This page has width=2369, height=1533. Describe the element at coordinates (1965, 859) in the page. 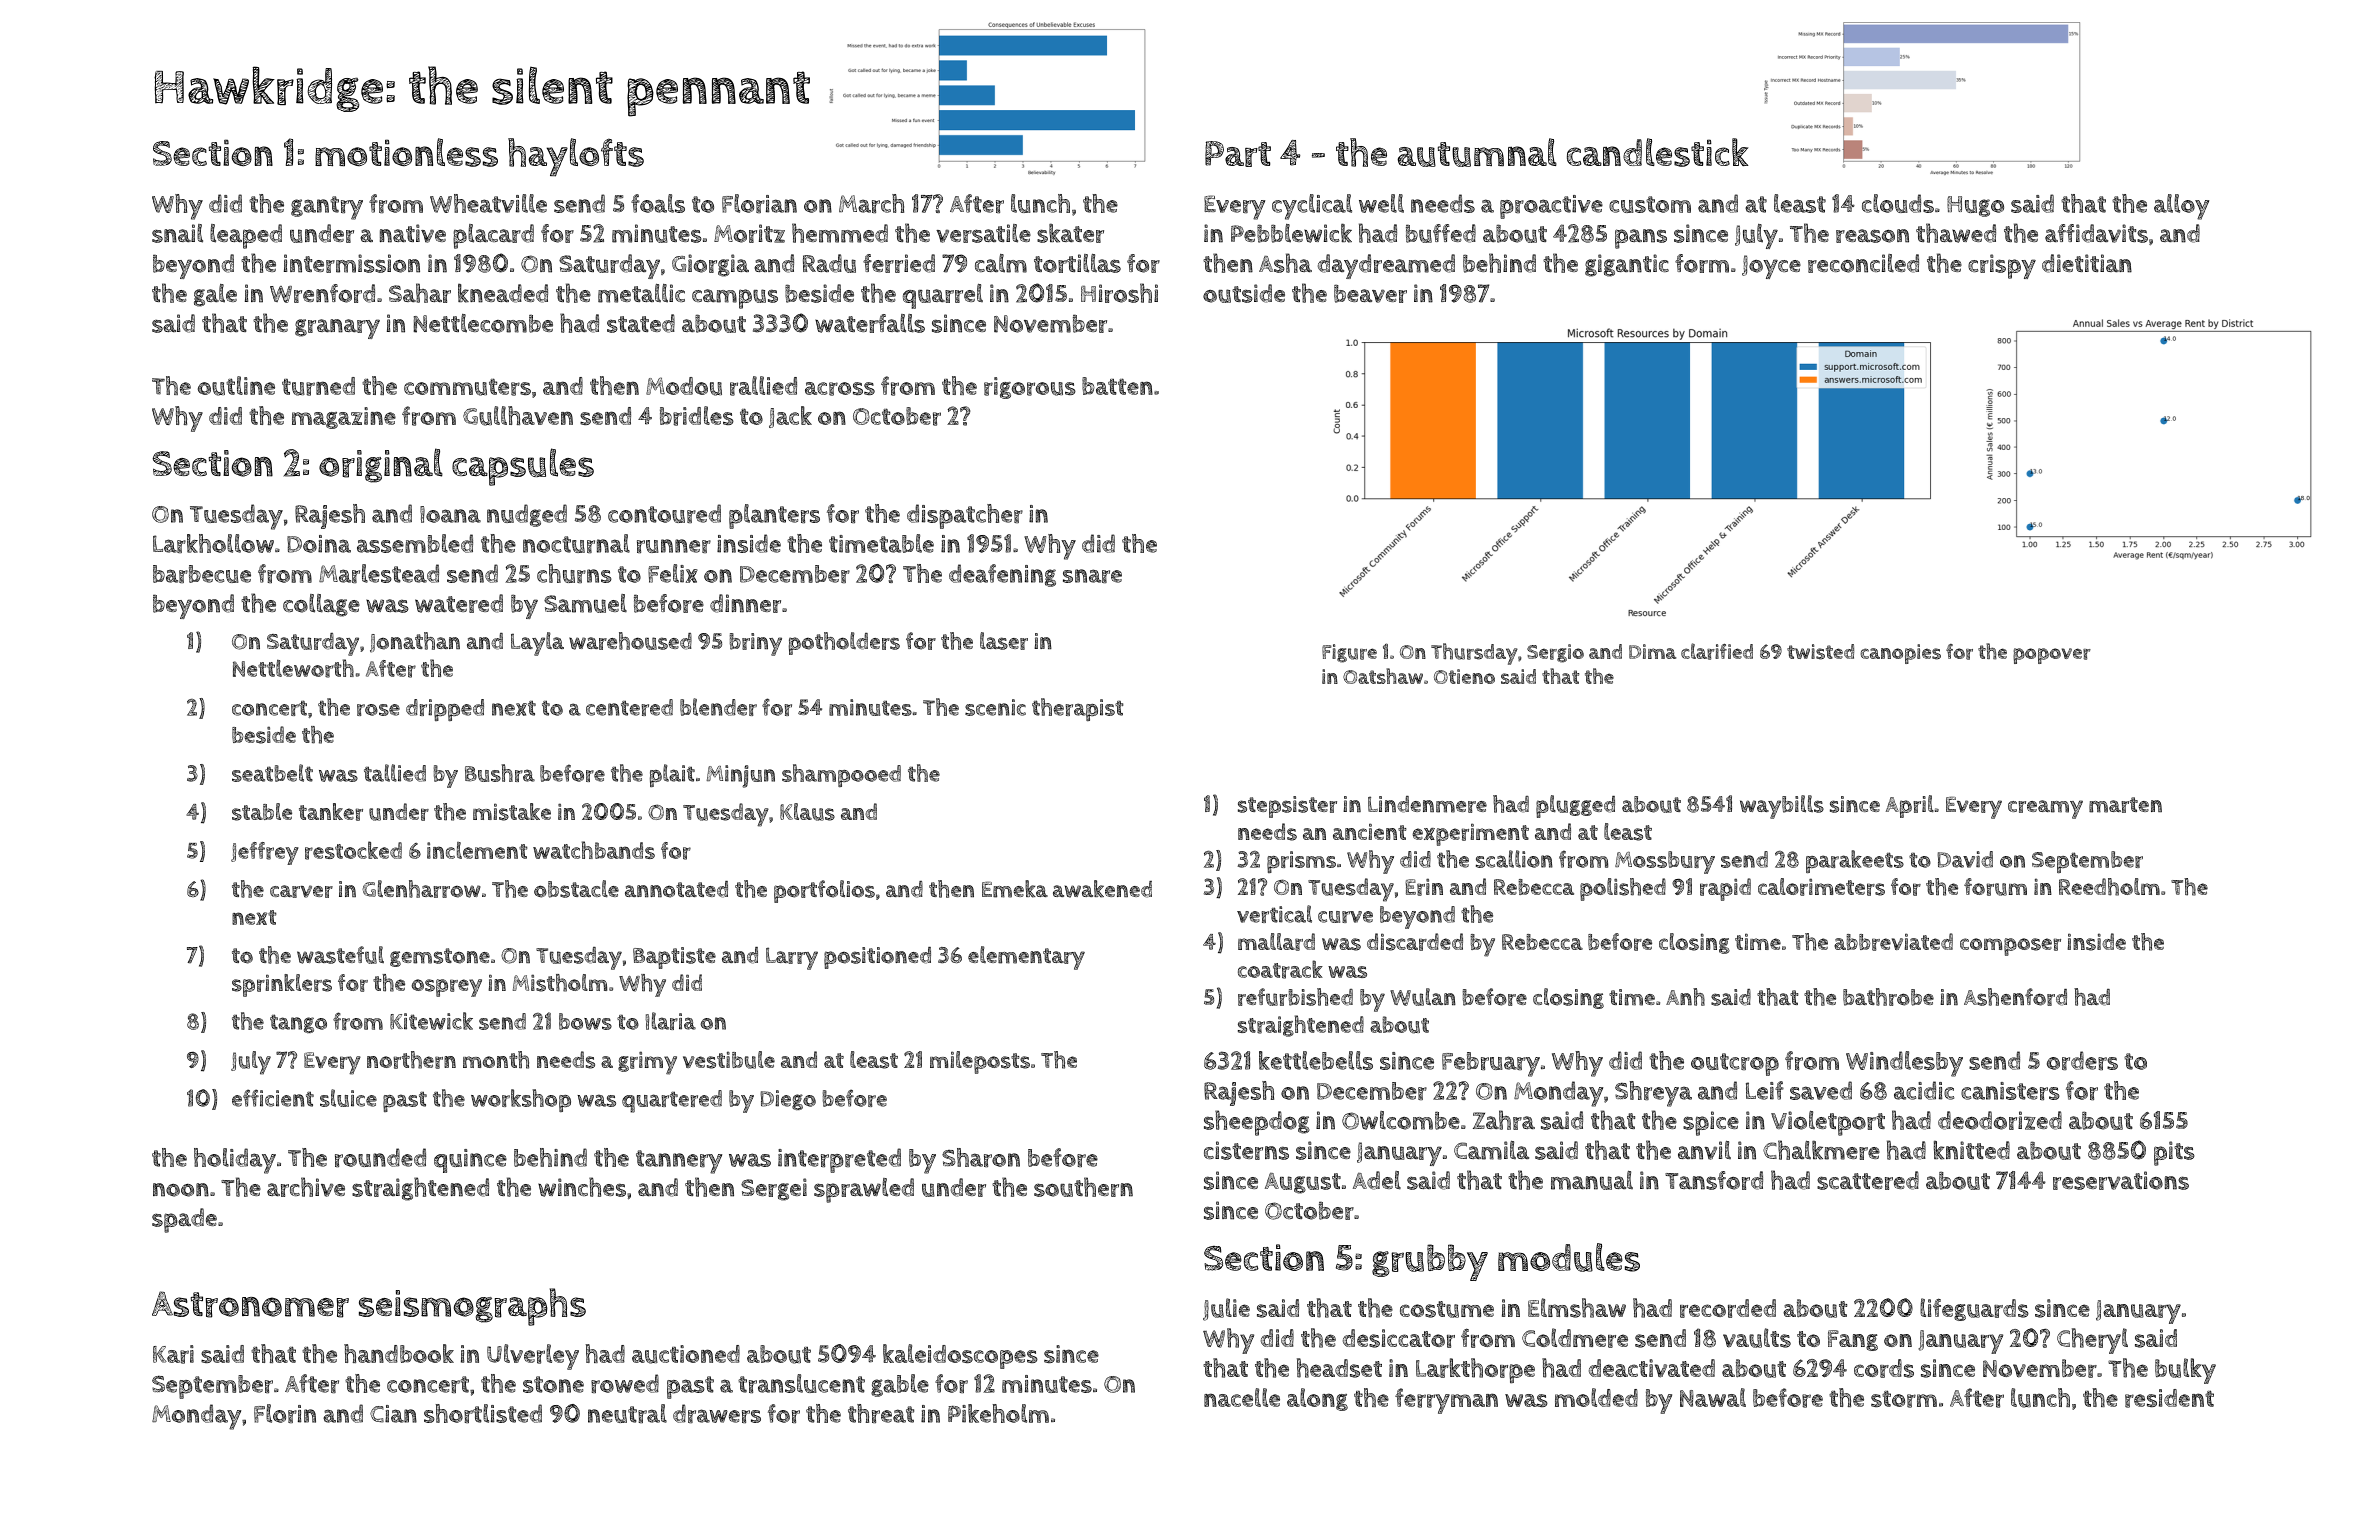

I see `David` at that location.
